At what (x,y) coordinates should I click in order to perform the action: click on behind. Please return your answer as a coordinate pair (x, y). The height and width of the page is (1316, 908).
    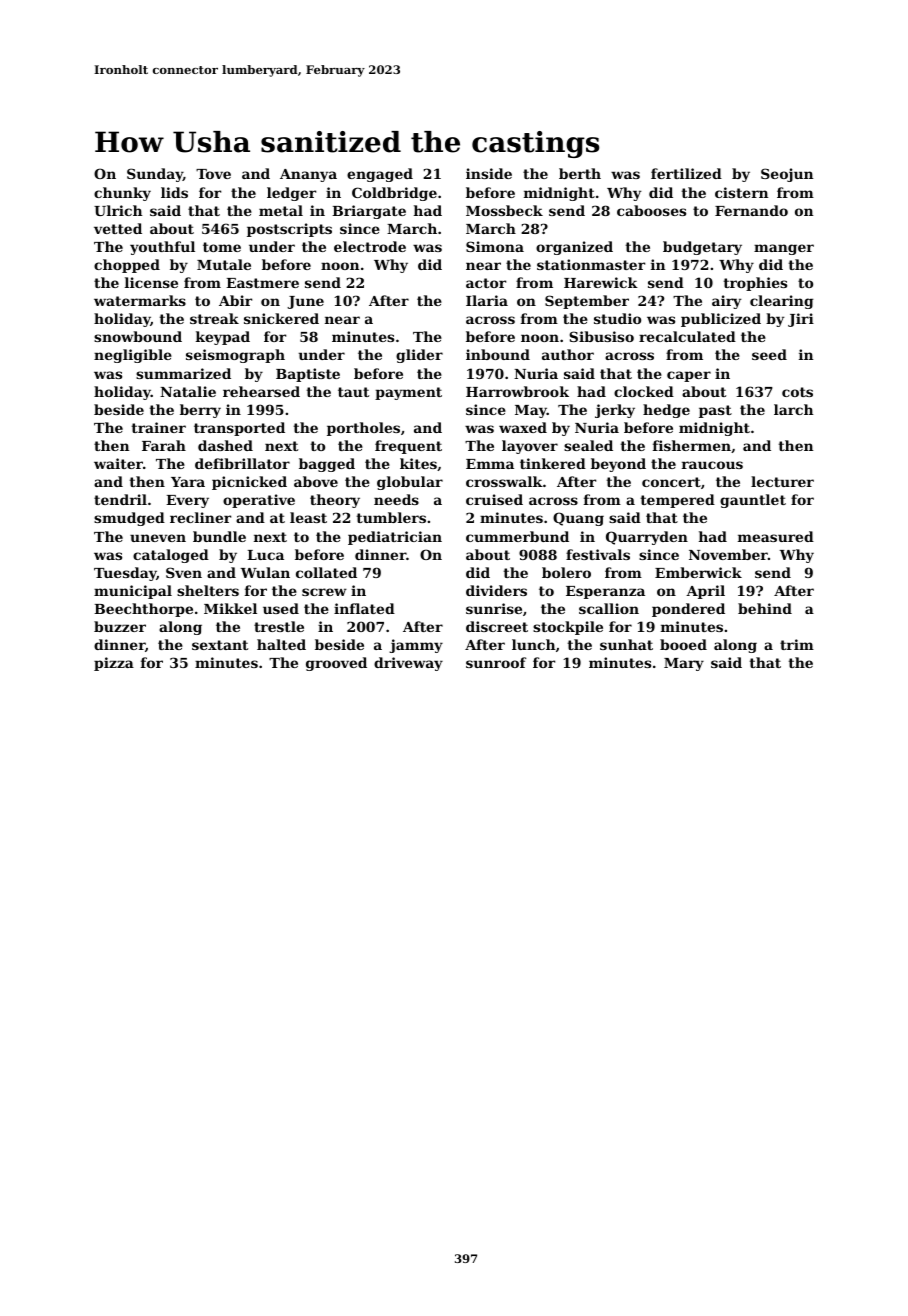
    Looking at the image, I should click on (765, 608).
